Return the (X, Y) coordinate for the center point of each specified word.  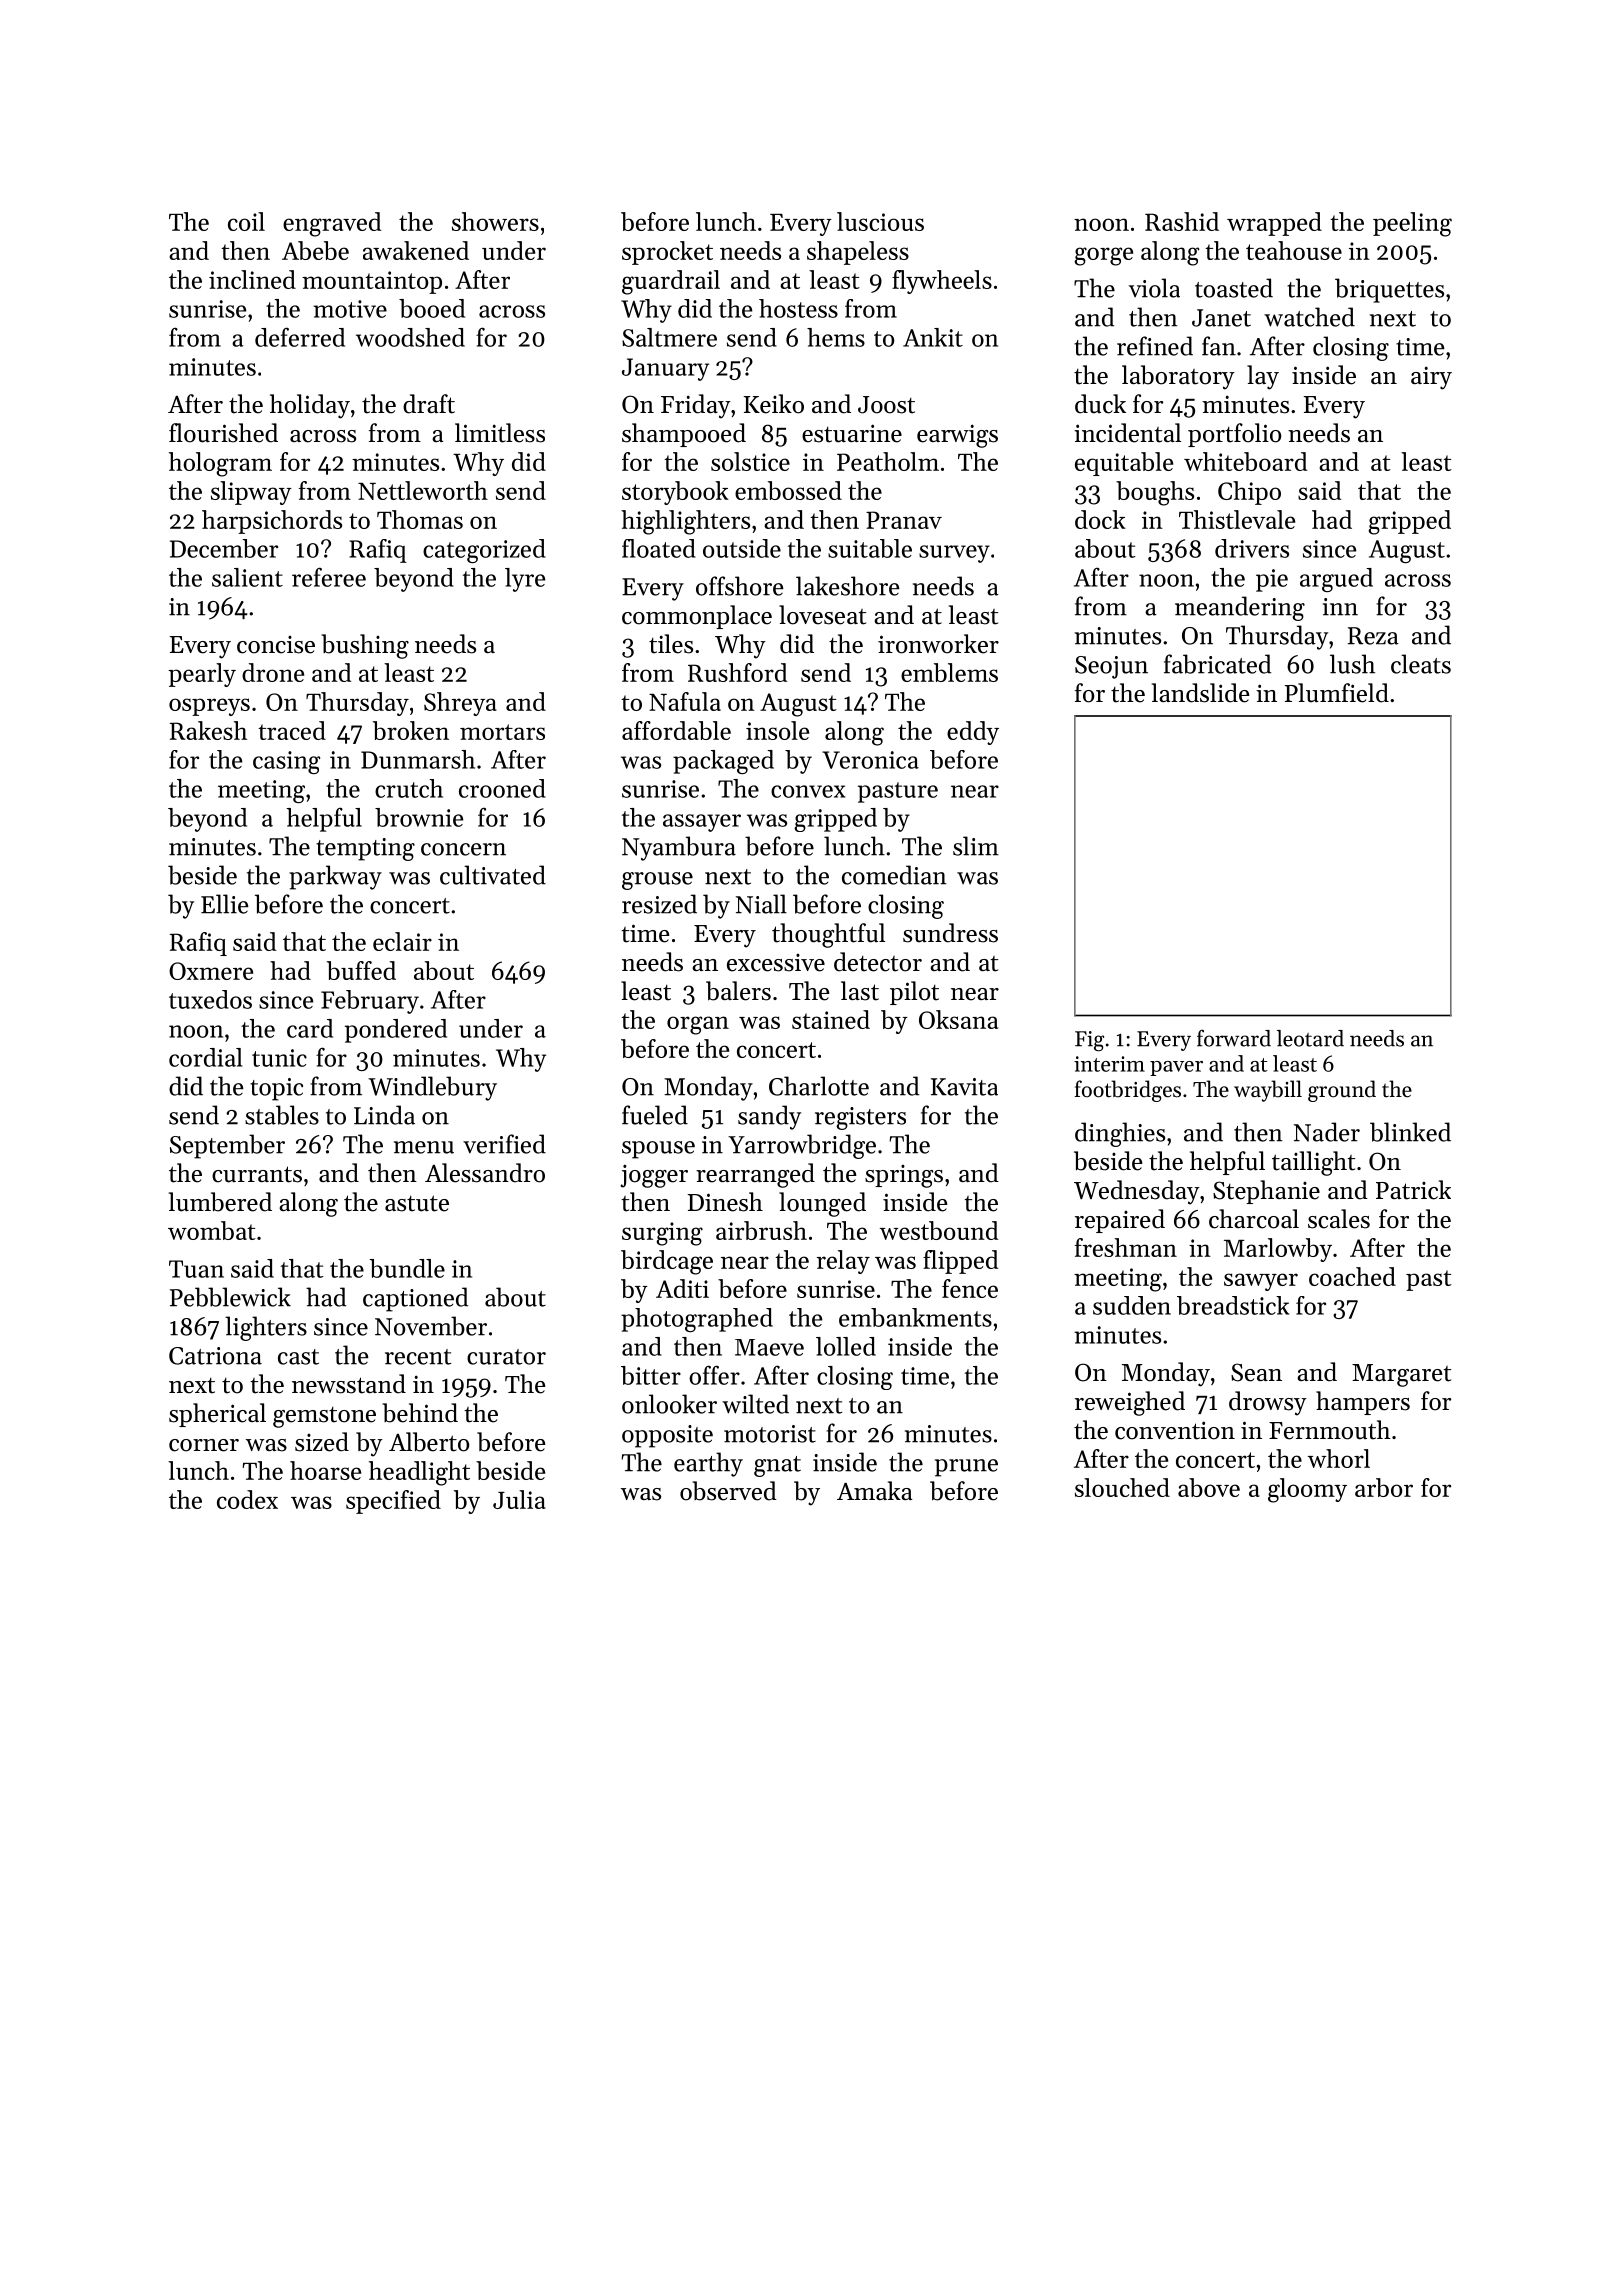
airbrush (761, 1230)
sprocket (667, 253)
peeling (1412, 224)
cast (298, 1357)
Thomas (420, 519)
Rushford (737, 672)
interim (1109, 1064)
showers (495, 221)
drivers (1252, 548)
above (1209, 1487)
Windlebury (432, 1088)
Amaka (874, 1490)
